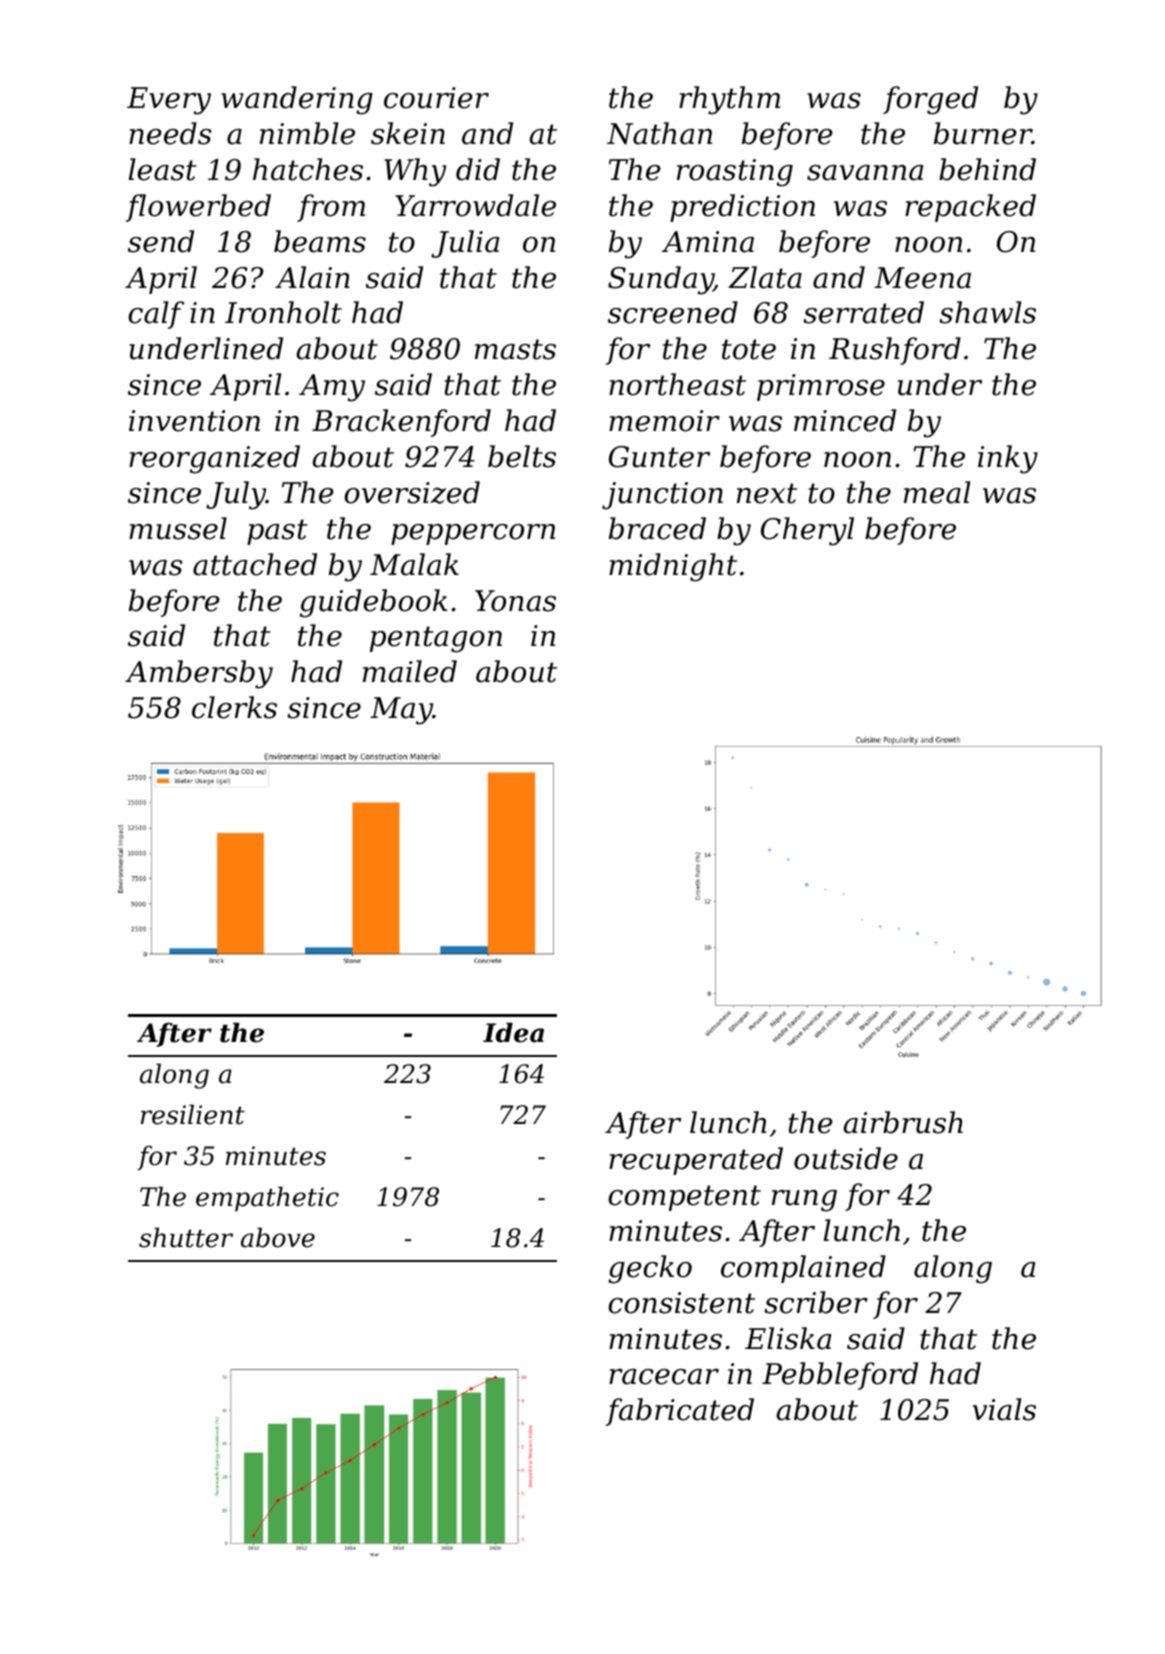 This screenshot has width=1165, height=1654. What do you see at coordinates (373, 603) in the screenshot?
I see `guidebook` at bounding box center [373, 603].
